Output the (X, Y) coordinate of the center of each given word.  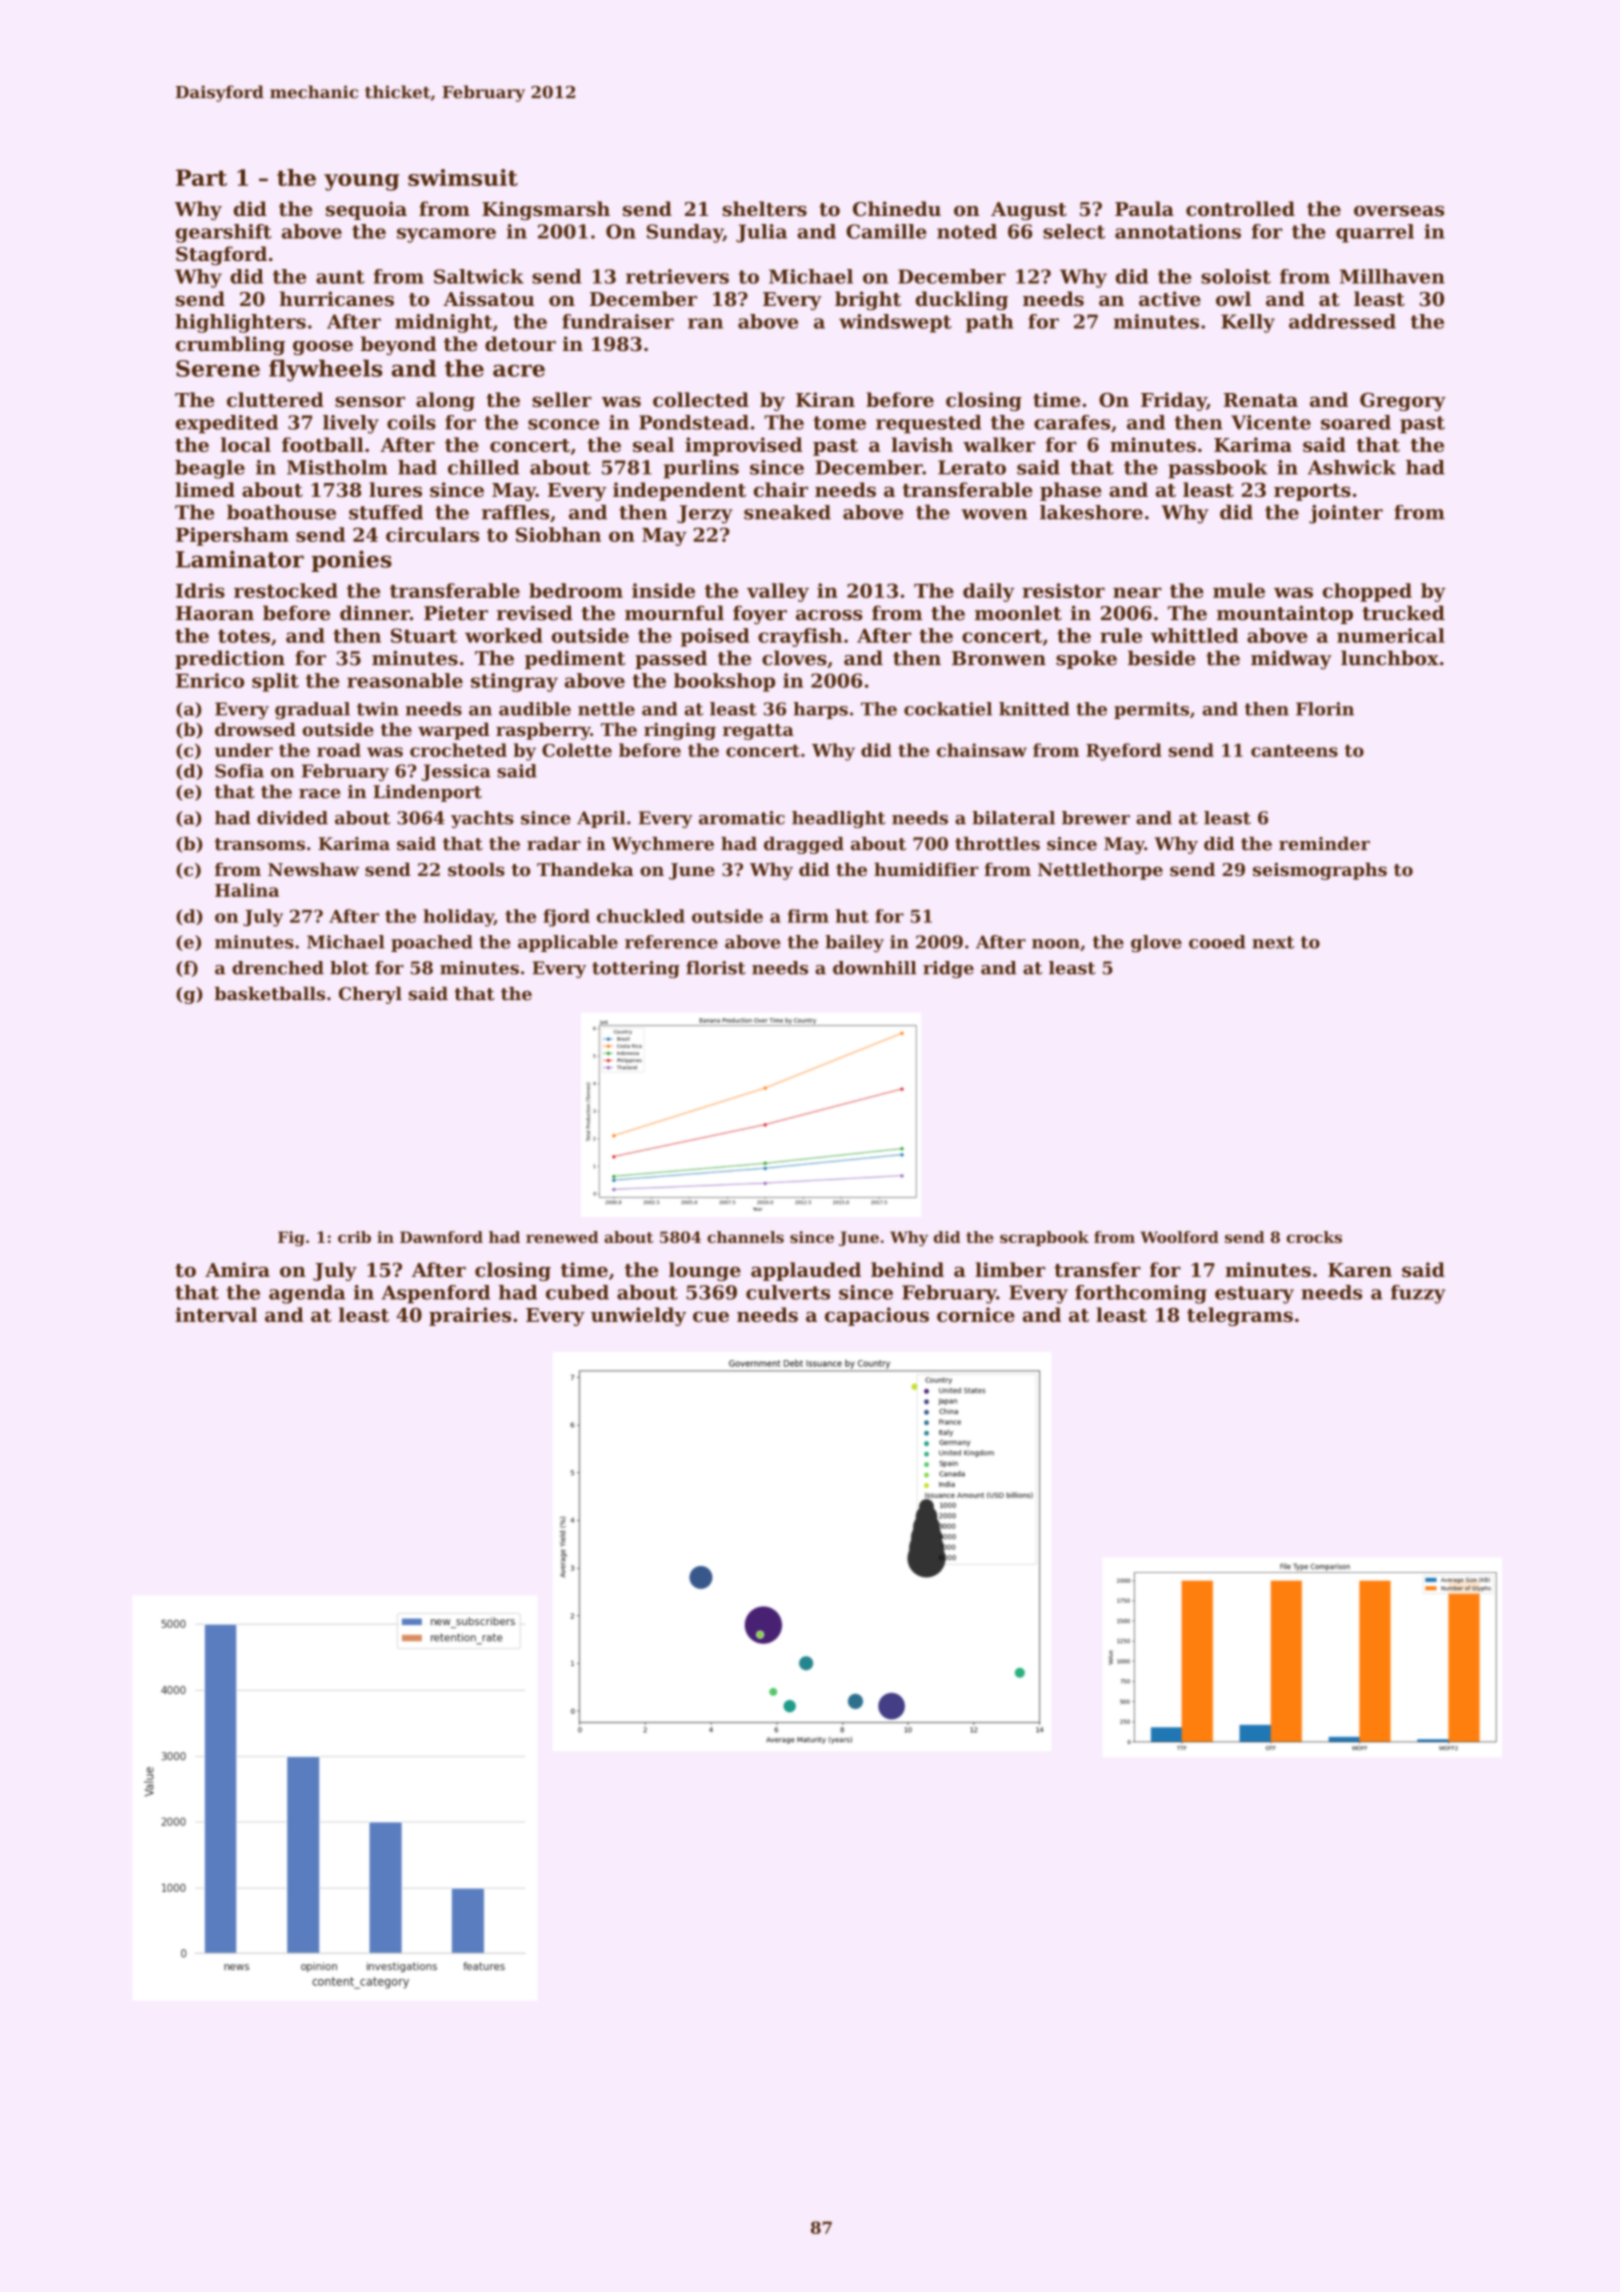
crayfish (800, 637)
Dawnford (441, 1237)
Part (201, 177)
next (1273, 942)
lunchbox (1390, 658)
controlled (1240, 209)
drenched (278, 968)
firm (808, 916)
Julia (761, 233)
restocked (286, 590)
